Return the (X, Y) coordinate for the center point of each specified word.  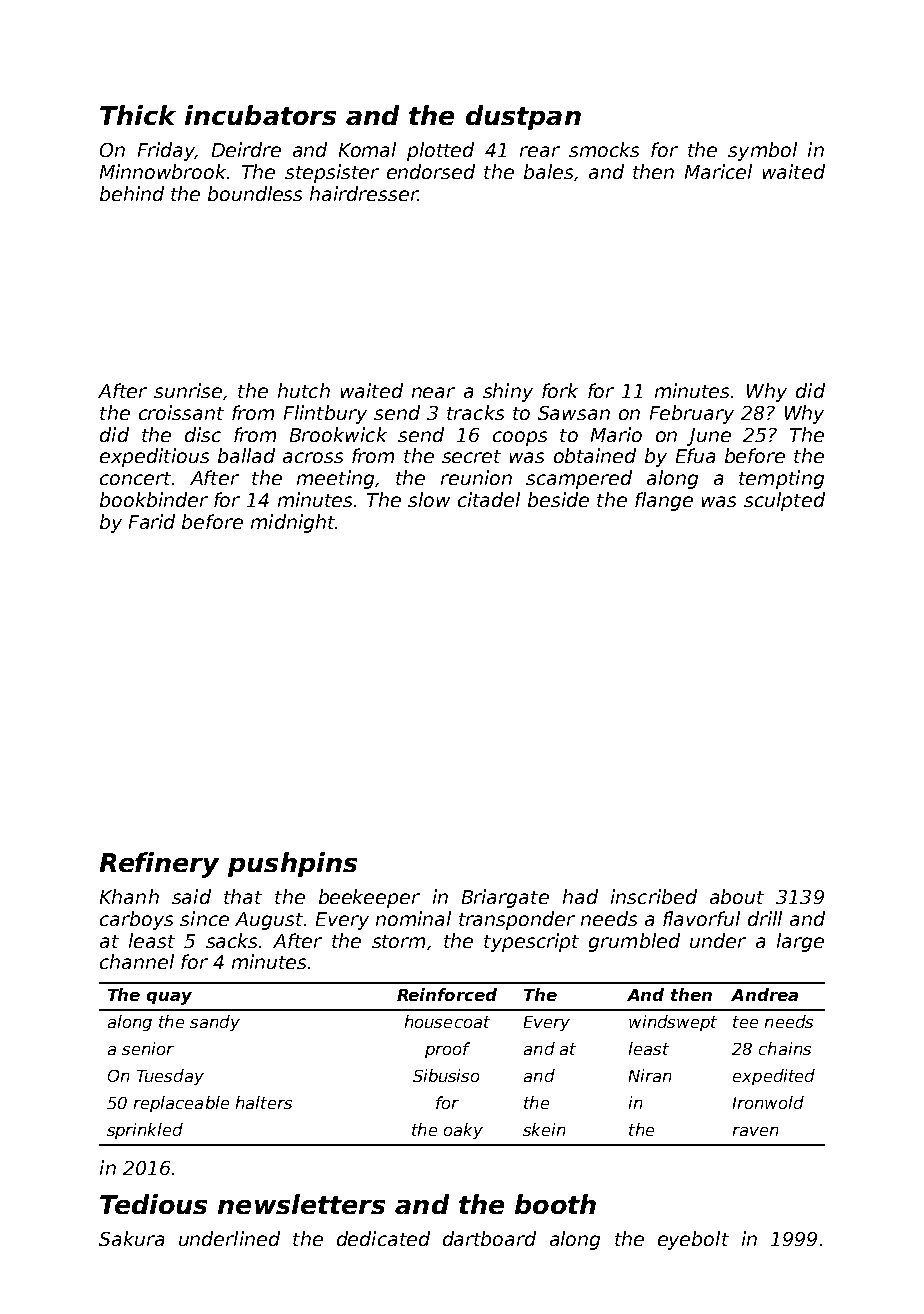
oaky (463, 1131)
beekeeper (369, 898)
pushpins (292, 864)
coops (520, 438)
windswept (673, 1023)
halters (264, 1102)
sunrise (188, 390)
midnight (293, 523)
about (737, 896)
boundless (255, 193)
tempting (781, 479)
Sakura (131, 1238)
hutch (304, 390)
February (692, 414)
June (709, 437)
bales (548, 171)
